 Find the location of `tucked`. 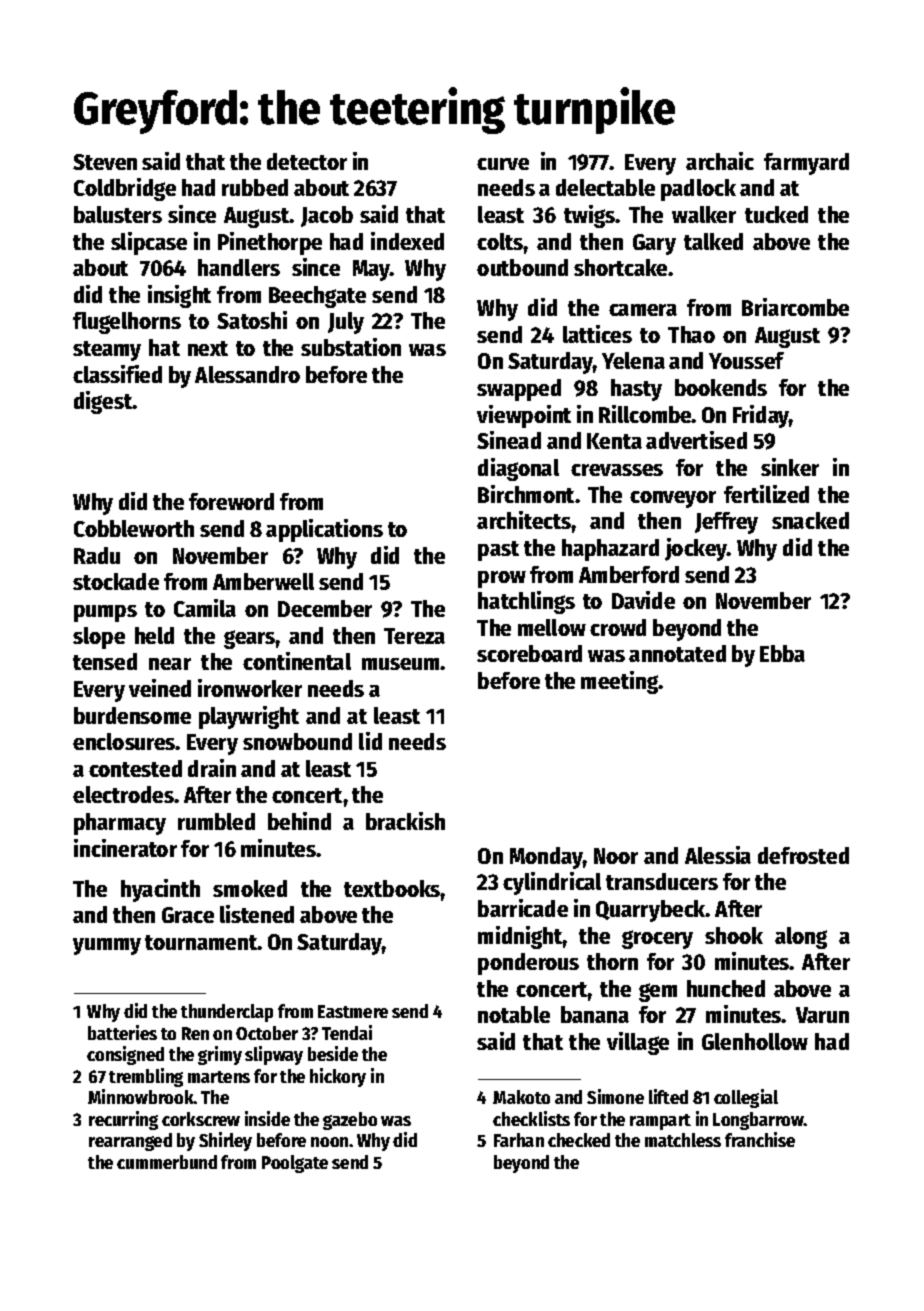

tucked is located at coordinates (776, 214).
